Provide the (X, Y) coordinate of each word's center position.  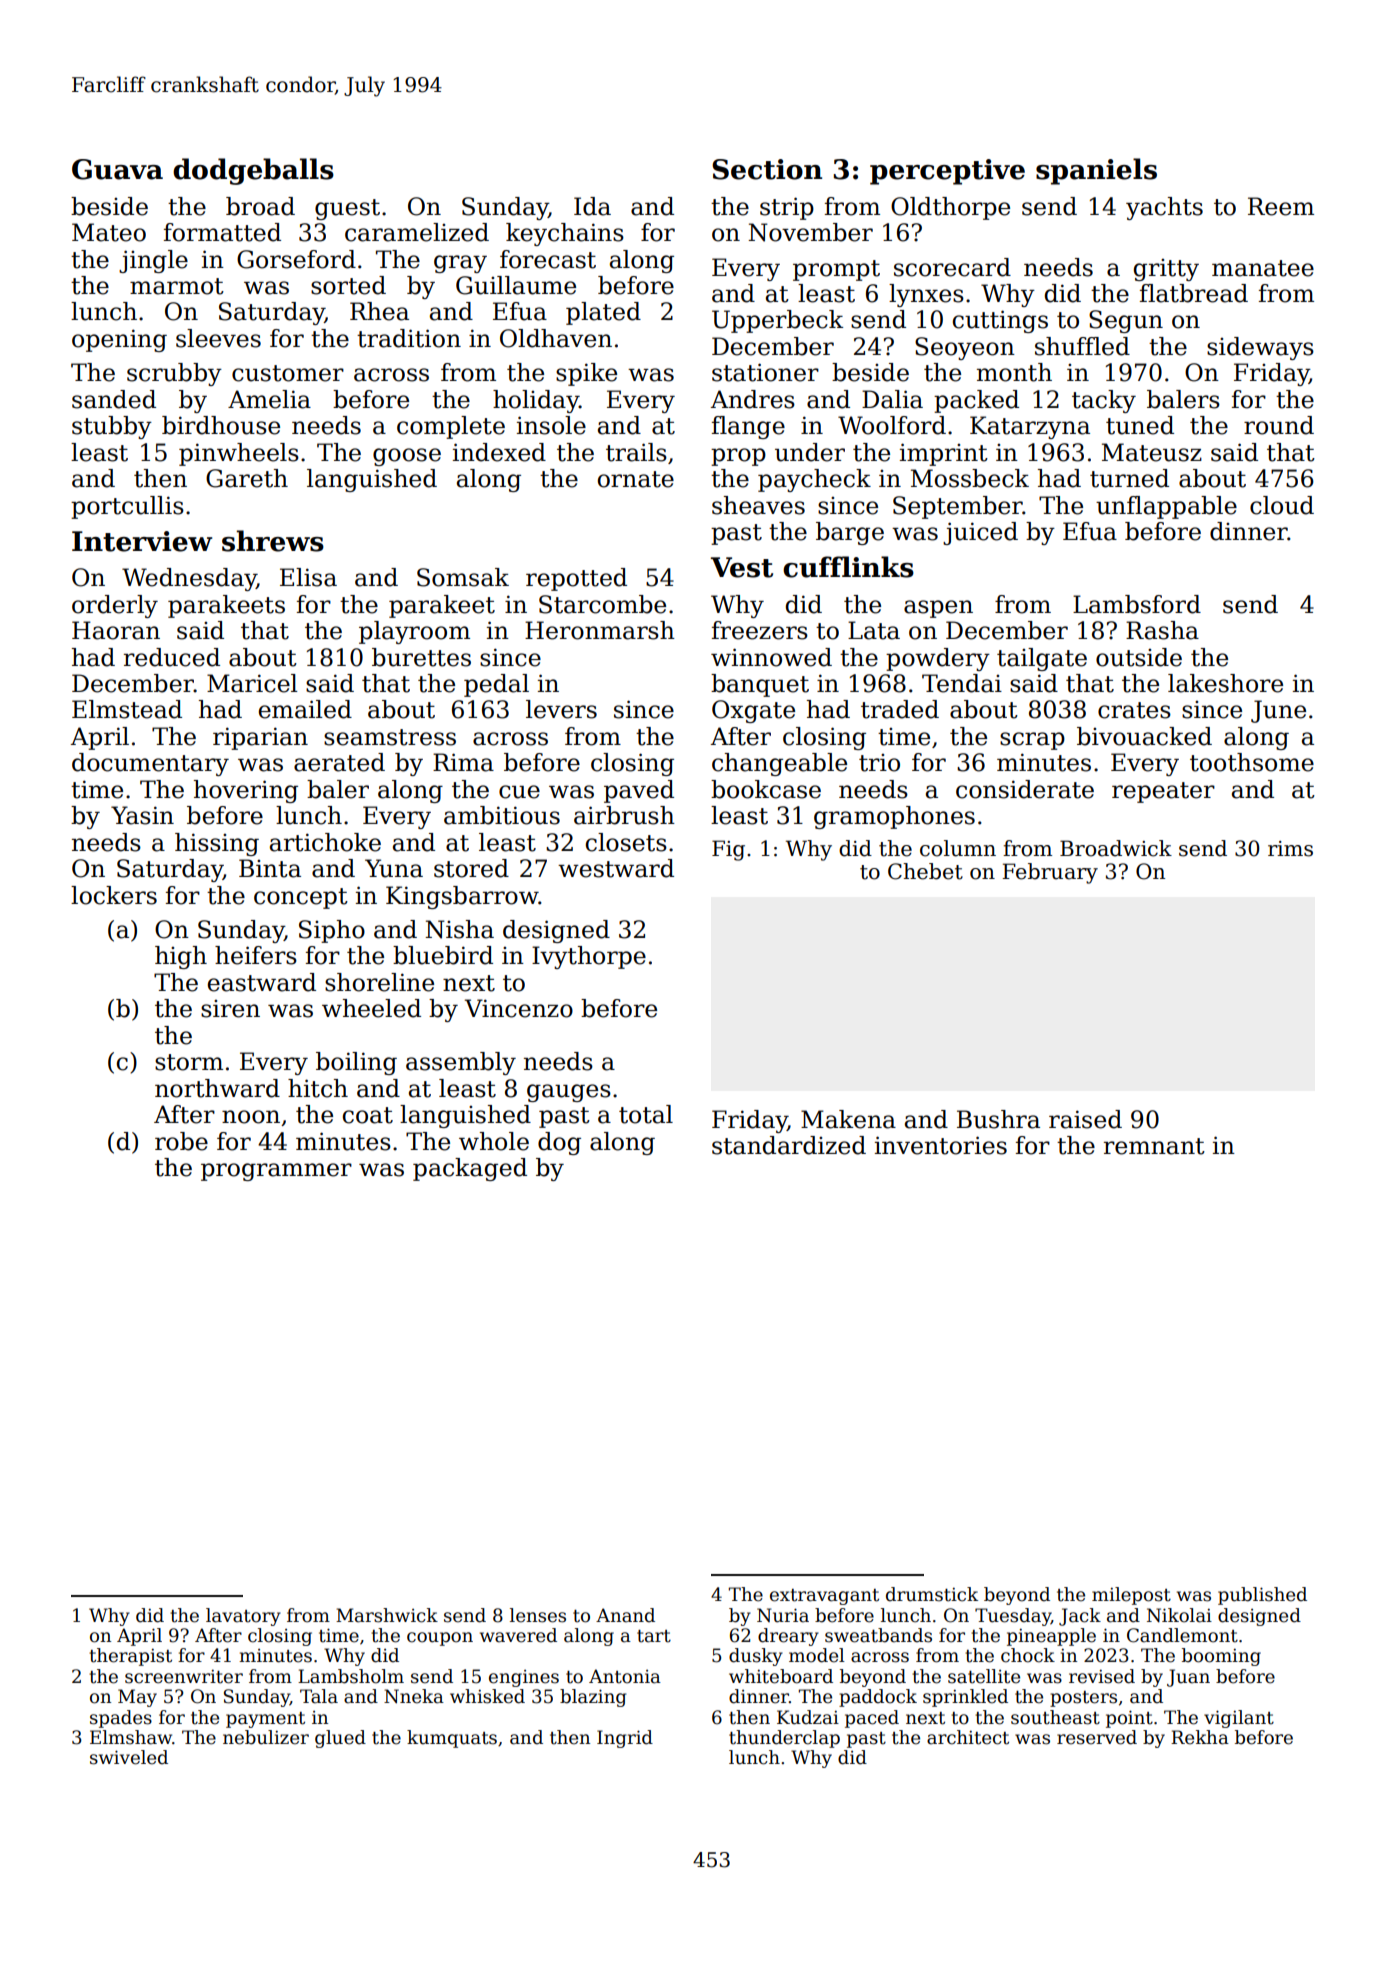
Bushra (998, 1119)
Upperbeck (777, 321)
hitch (318, 1088)
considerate (1025, 789)
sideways (1260, 348)
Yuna (394, 868)
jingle (153, 261)
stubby (112, 427)
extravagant (824, 1597)
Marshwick (387, 1615)
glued (340, 1739)
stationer (765, 372)
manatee (1263, 268)
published (1262, 1596)
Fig (728, 850)
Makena (848, 1119)
